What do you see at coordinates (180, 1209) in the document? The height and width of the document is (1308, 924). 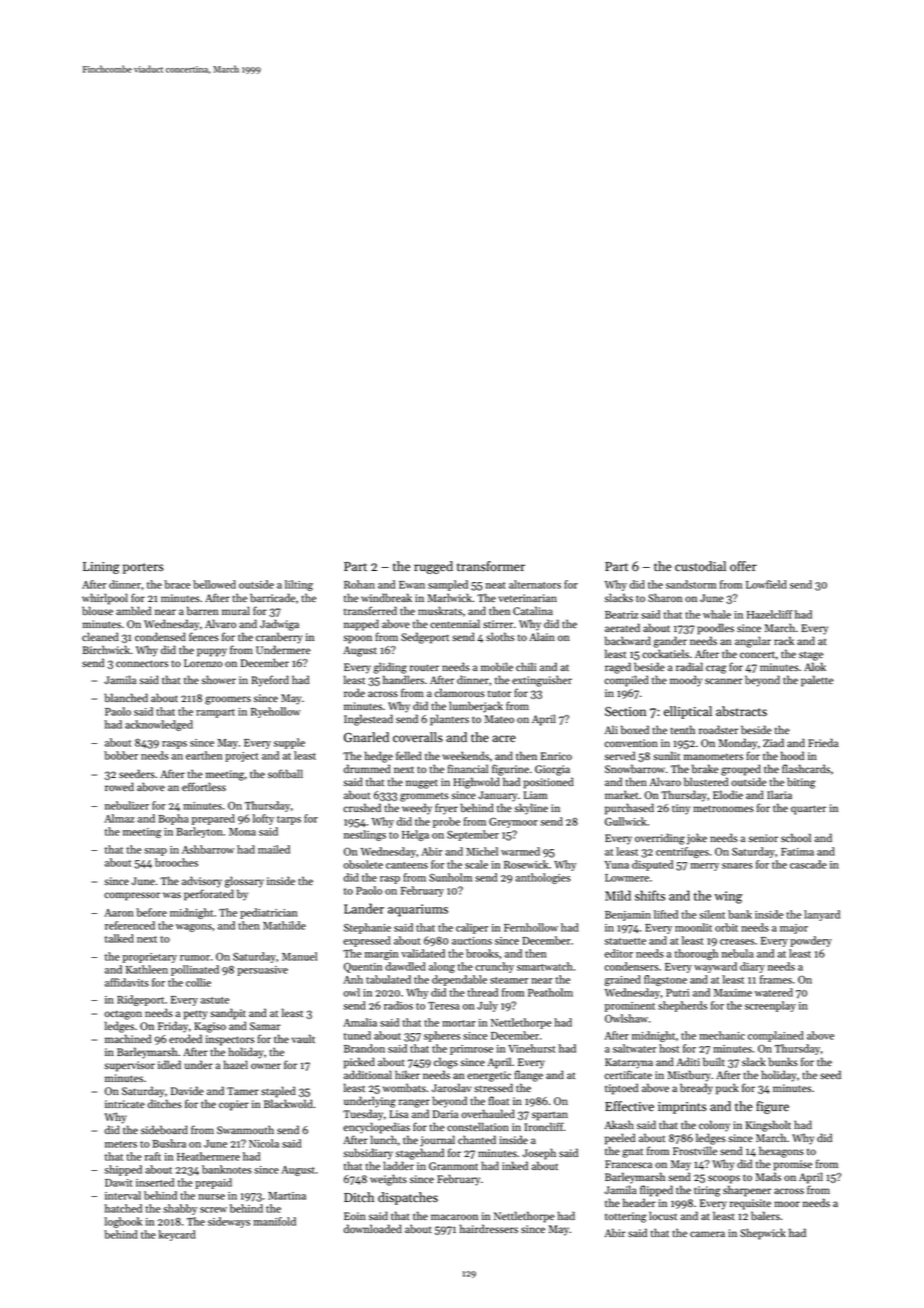 I see `shabby` at bounding box center [180, 1209].
